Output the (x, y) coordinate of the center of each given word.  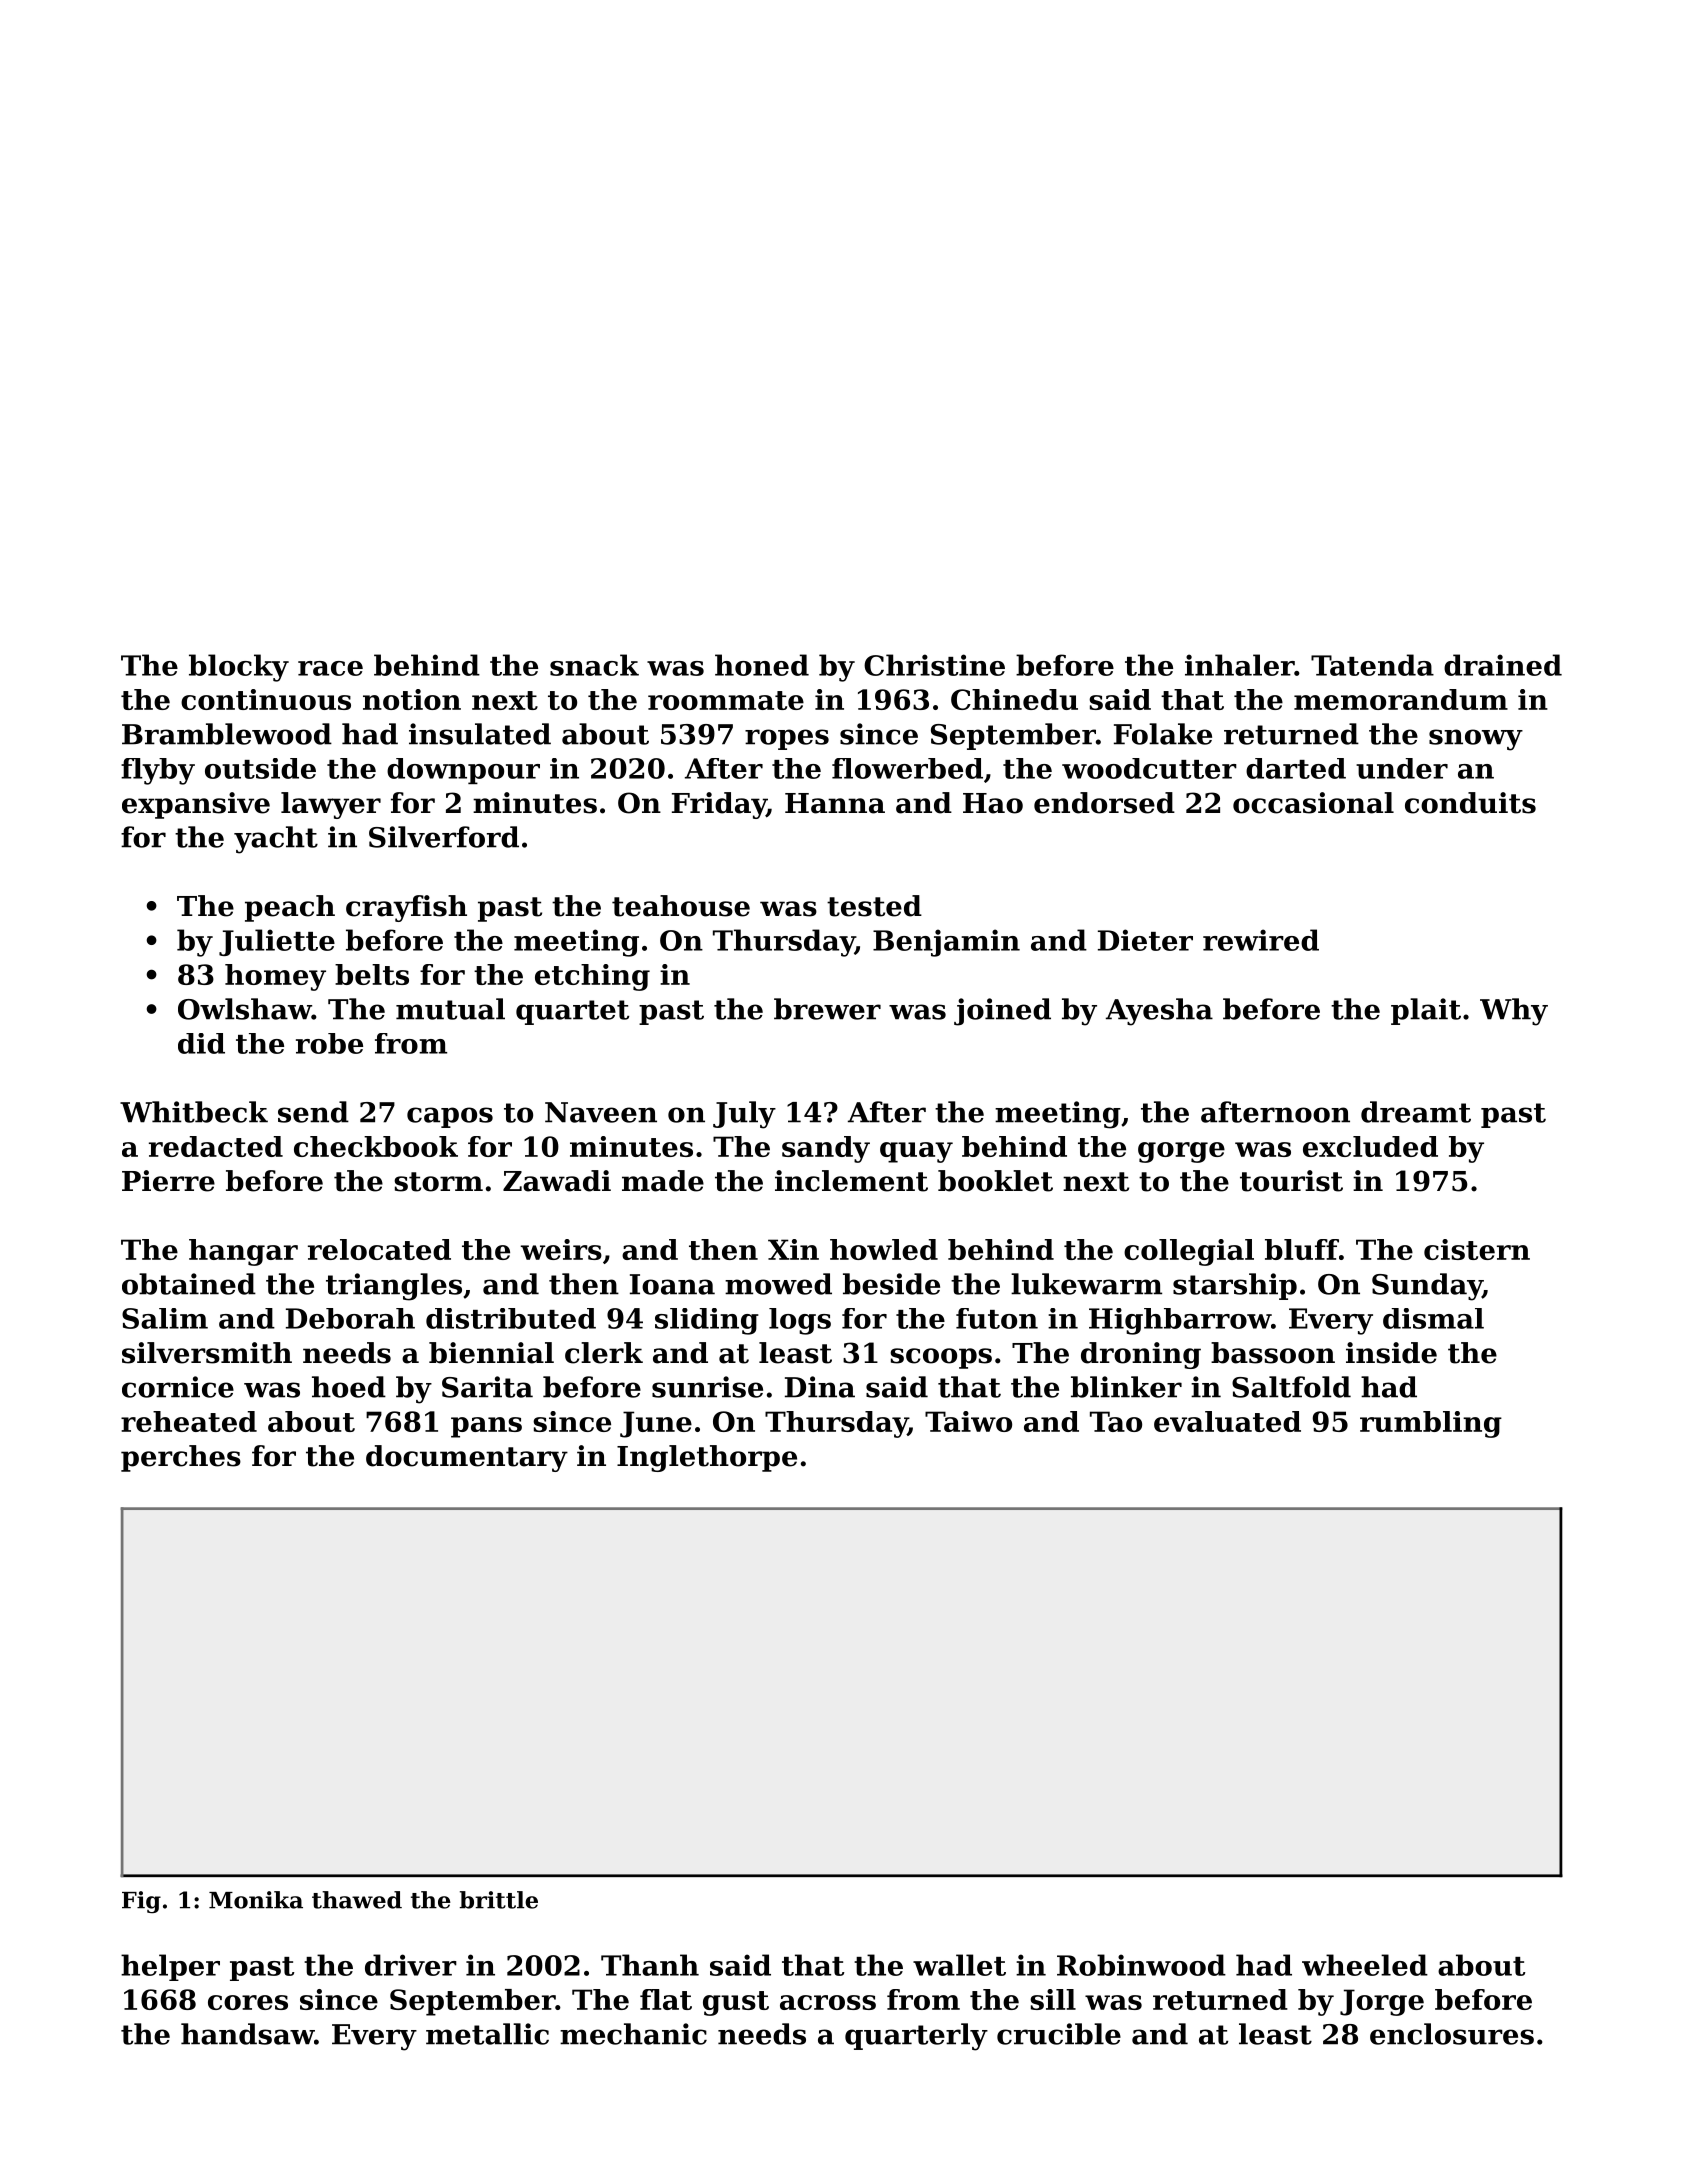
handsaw (247, 2034)
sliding (707, 1321)
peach (290, 908)
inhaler (1240, 665)
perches (181, 1458)
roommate (726, 700)
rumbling (1431, 1424)
